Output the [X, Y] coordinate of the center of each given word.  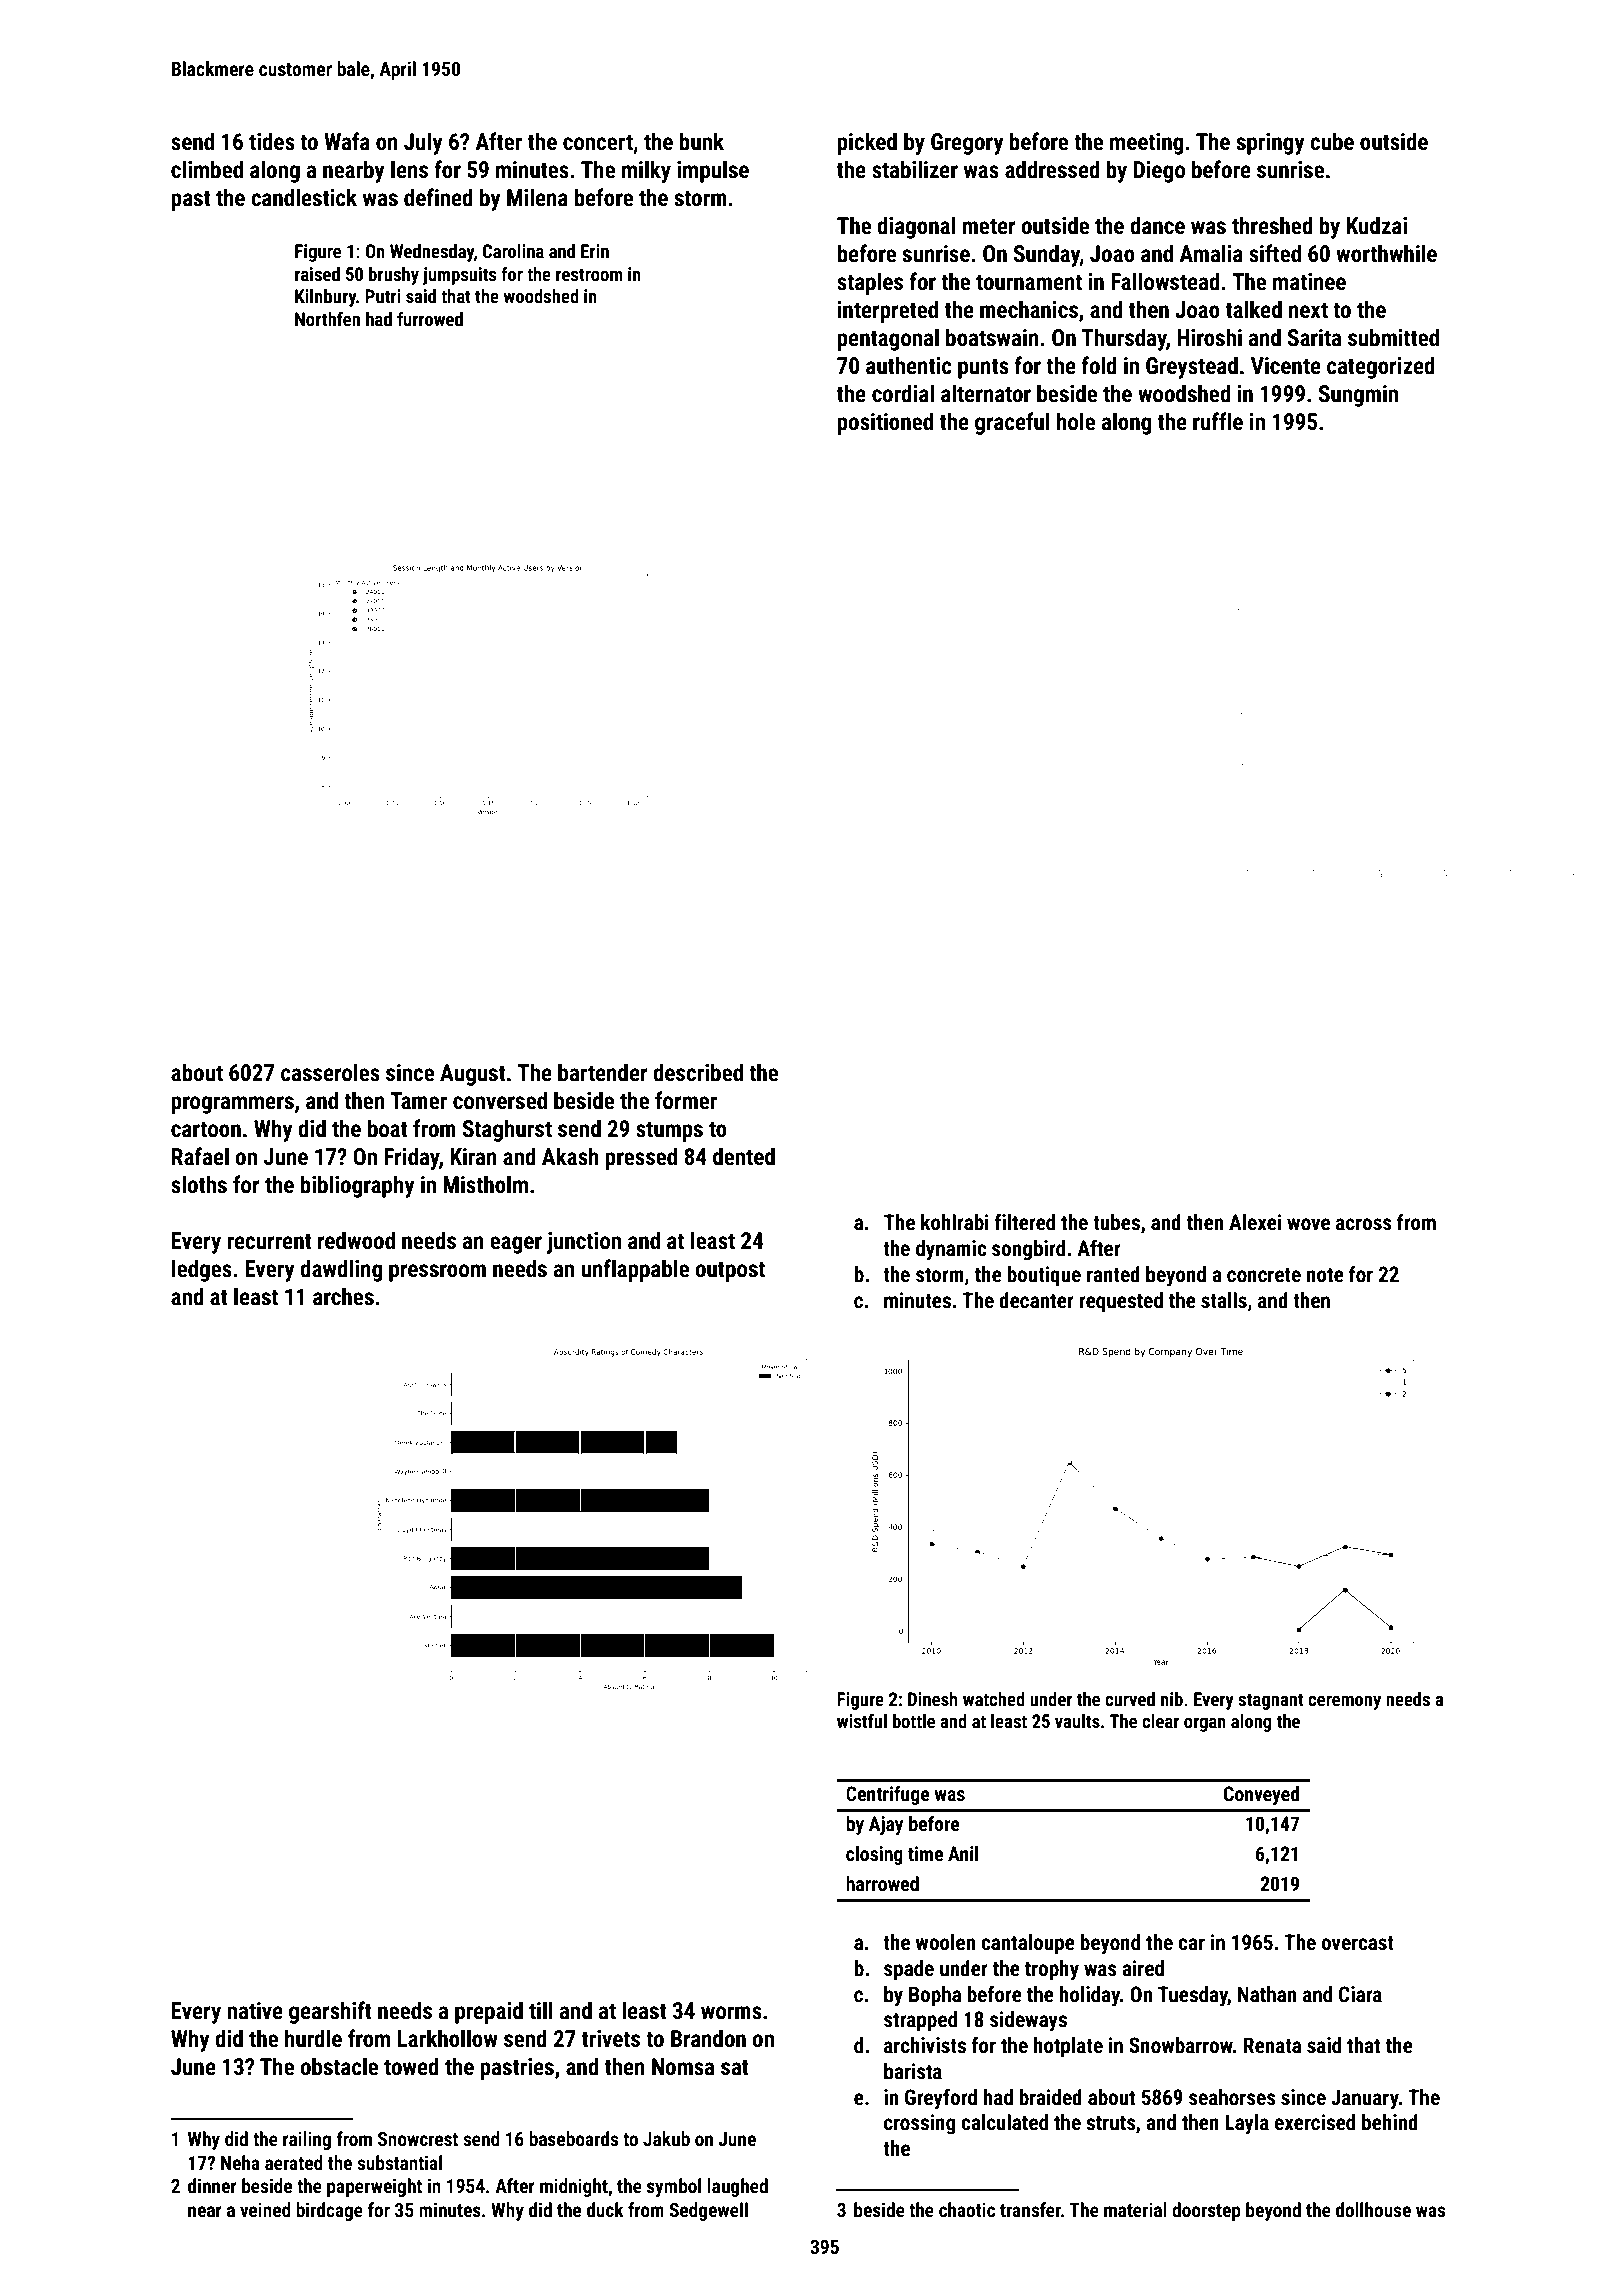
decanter [1036, 1300]
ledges [202, 1270]
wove [1308, 1224]
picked [867, 143]
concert [598, 143]
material [1135, 2209]
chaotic [967, 2209]
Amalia [1211, 253]
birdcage [329, 2211]
